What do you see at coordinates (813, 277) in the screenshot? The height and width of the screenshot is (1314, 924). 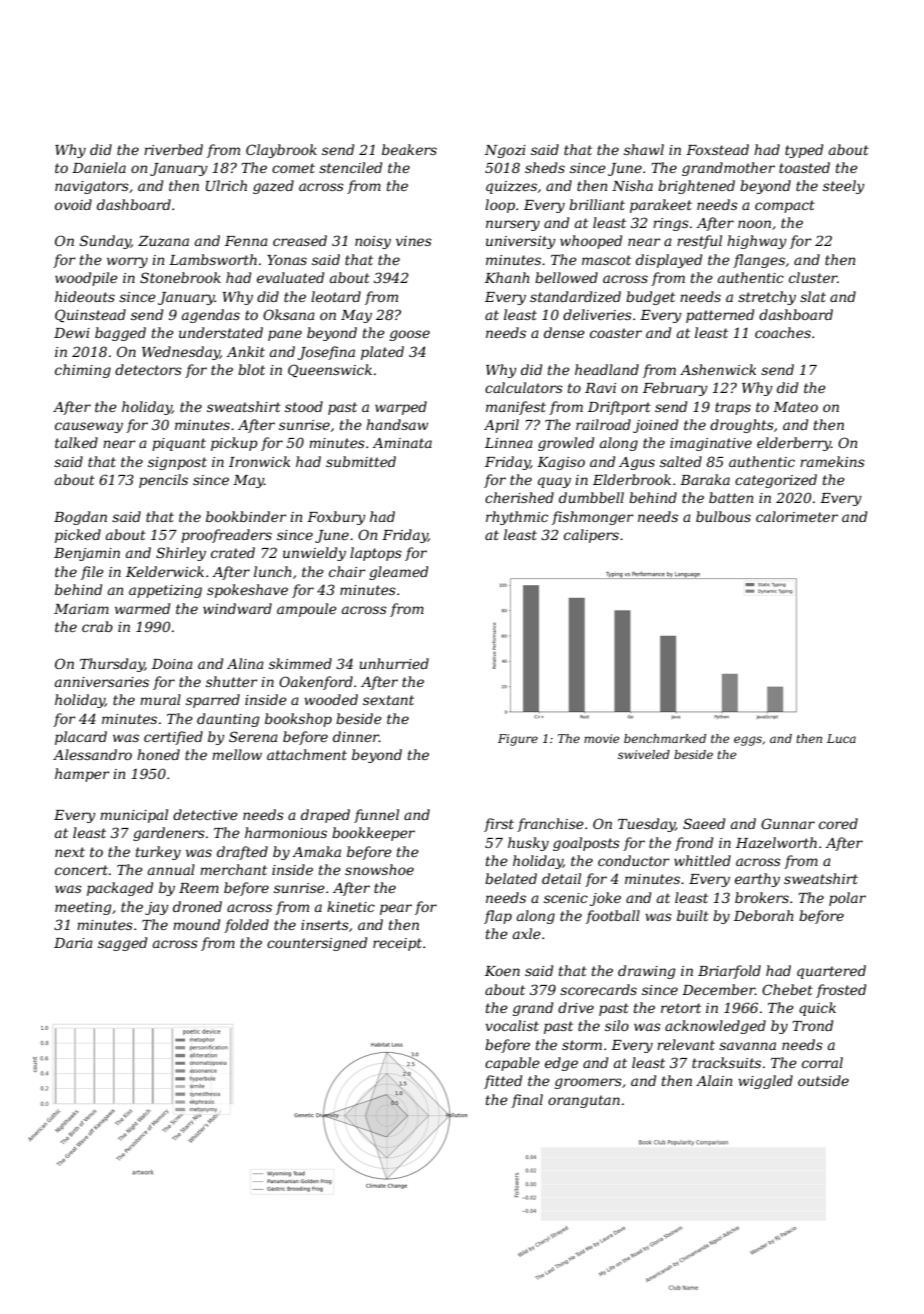 I see `cluster` at bounding box center [813, 277].
